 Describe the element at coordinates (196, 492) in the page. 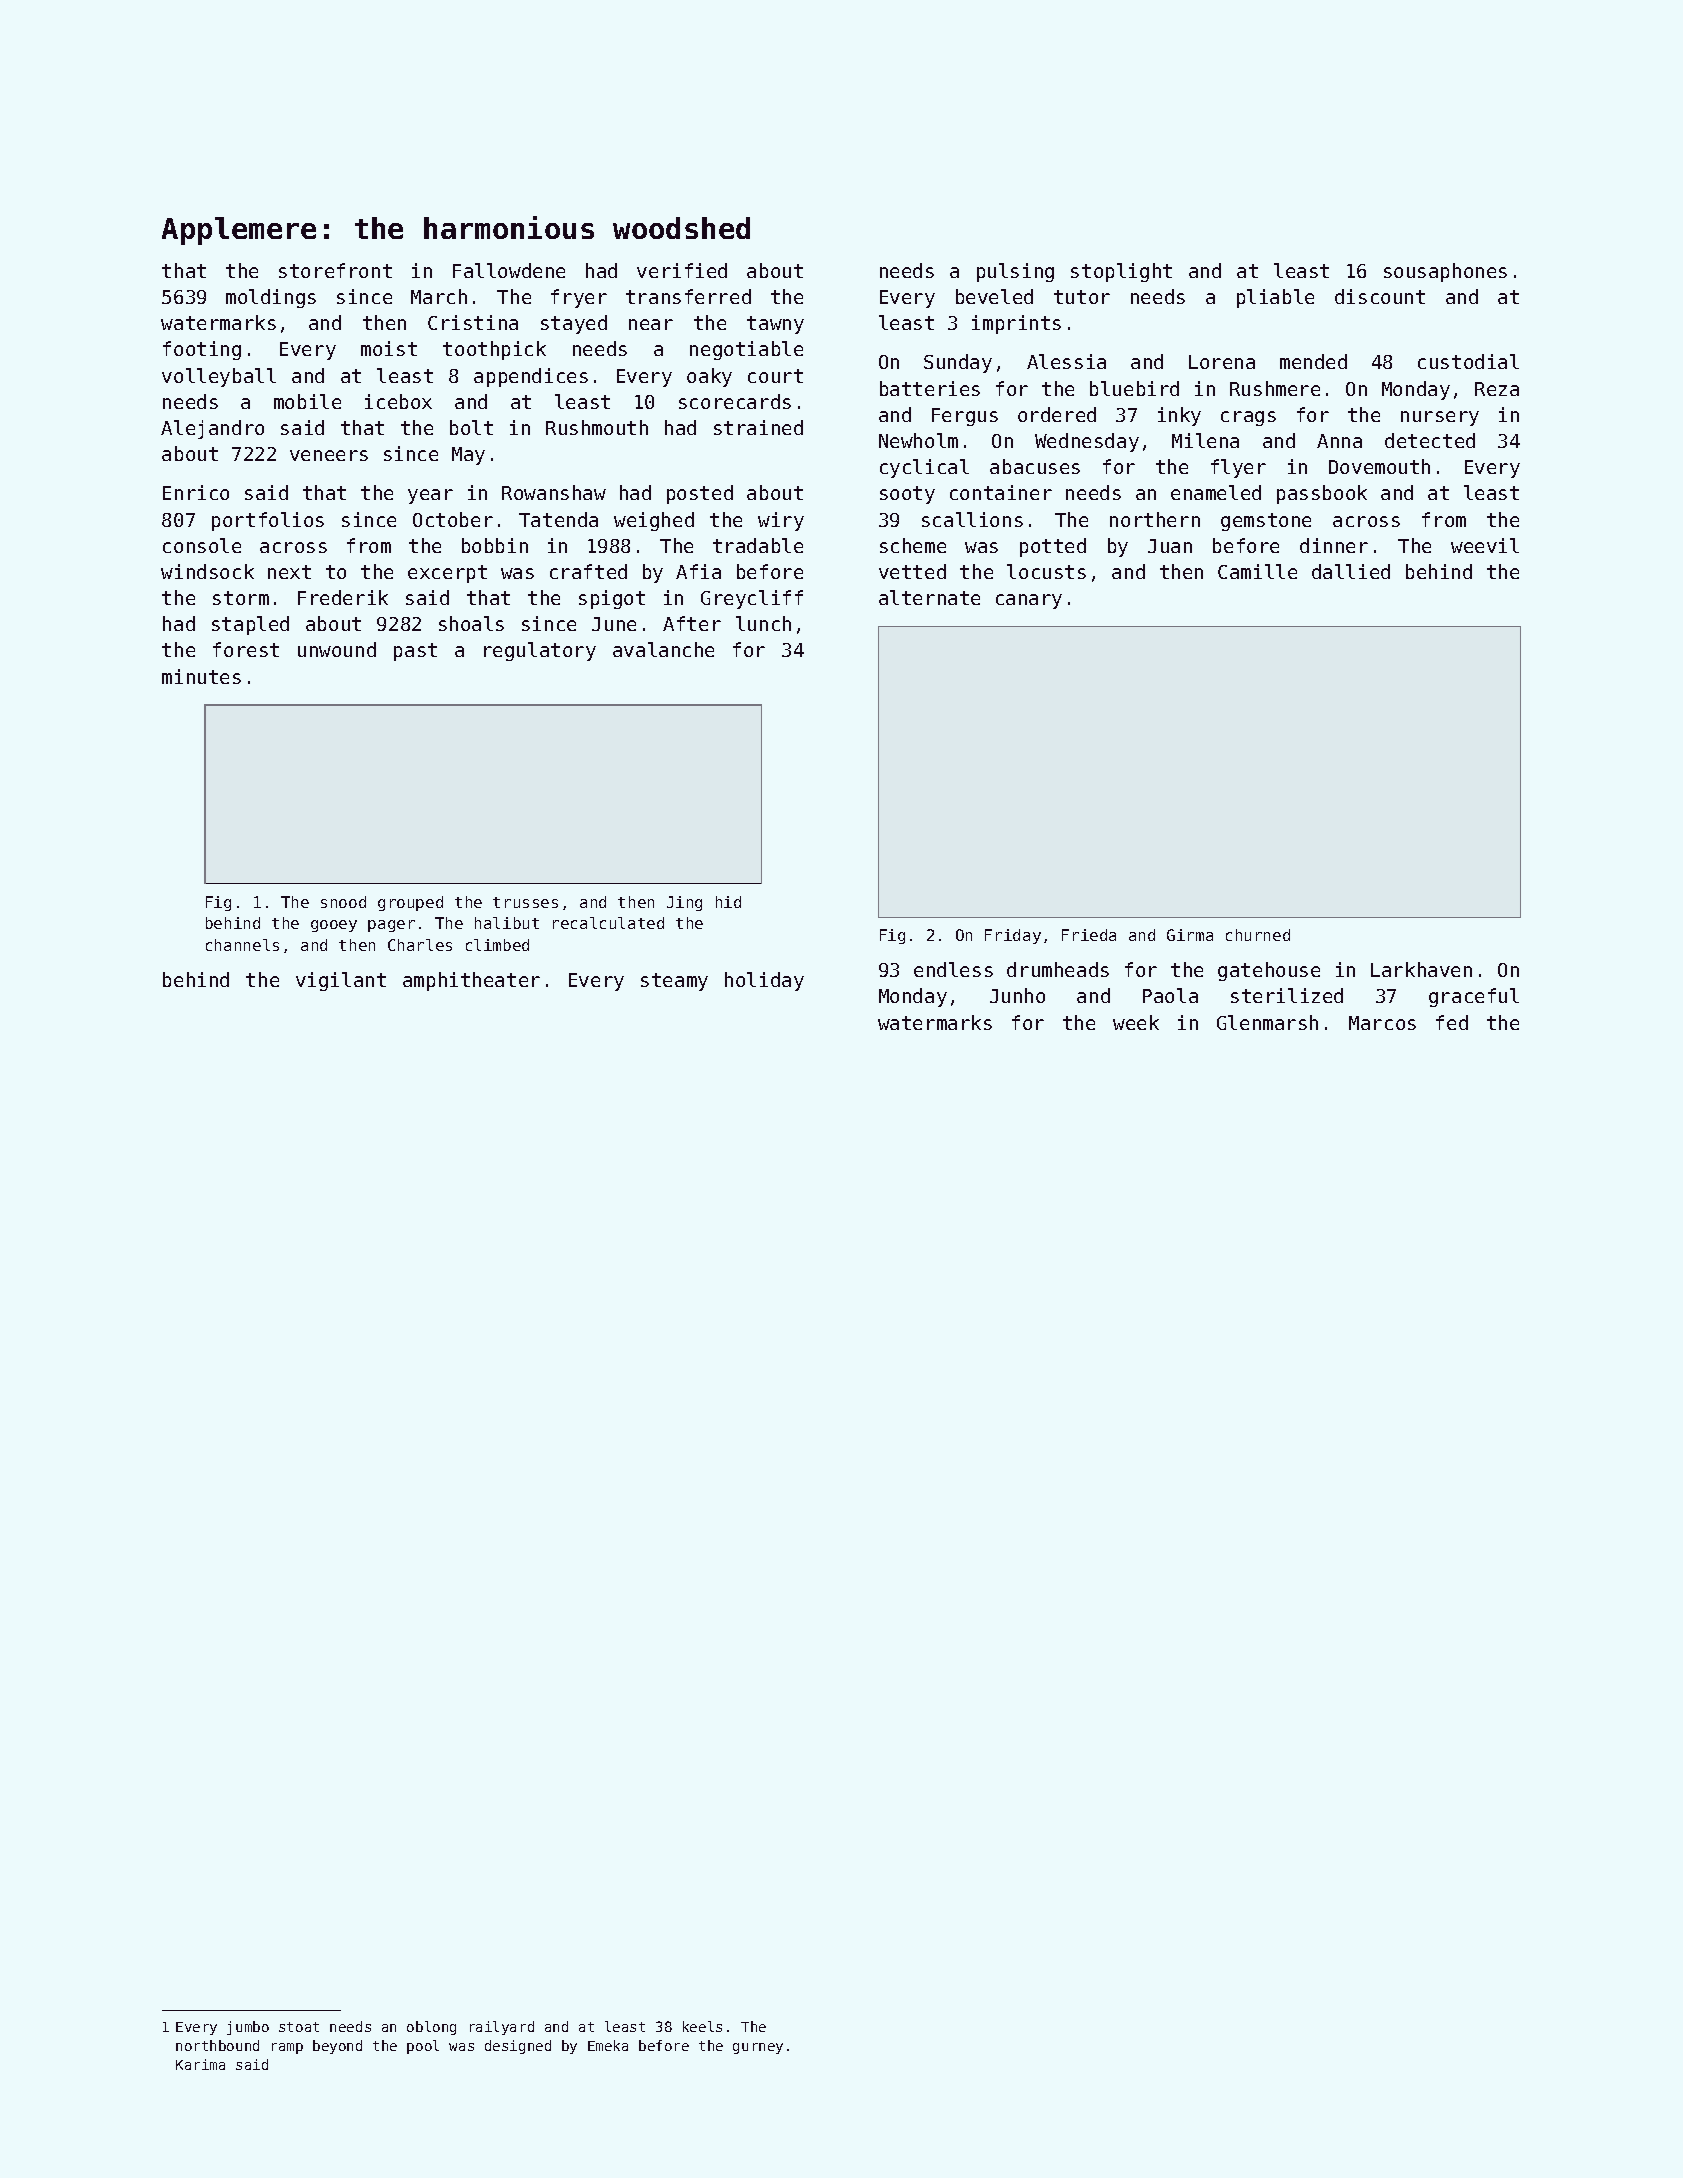

I see `Enrico` at that location.
